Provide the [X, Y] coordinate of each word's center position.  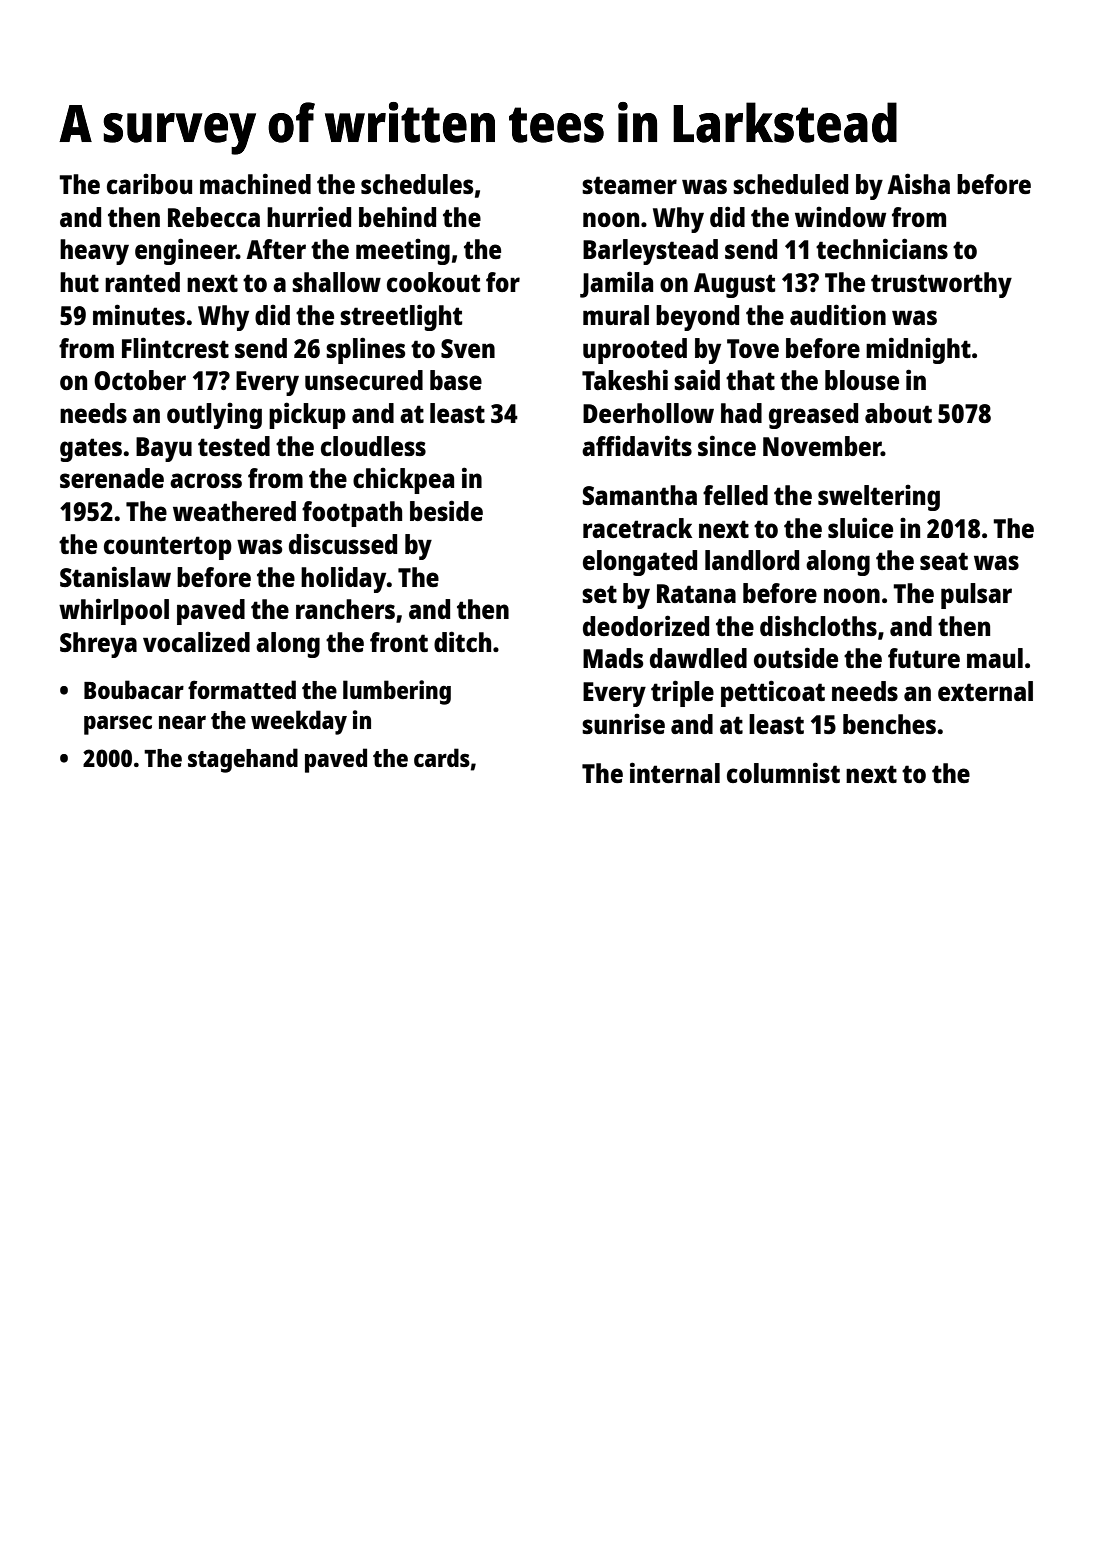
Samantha [640, 495]
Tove [753, 348]
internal [675, 772]
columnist [783, 772]
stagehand [243, 760]
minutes [139, 314]
